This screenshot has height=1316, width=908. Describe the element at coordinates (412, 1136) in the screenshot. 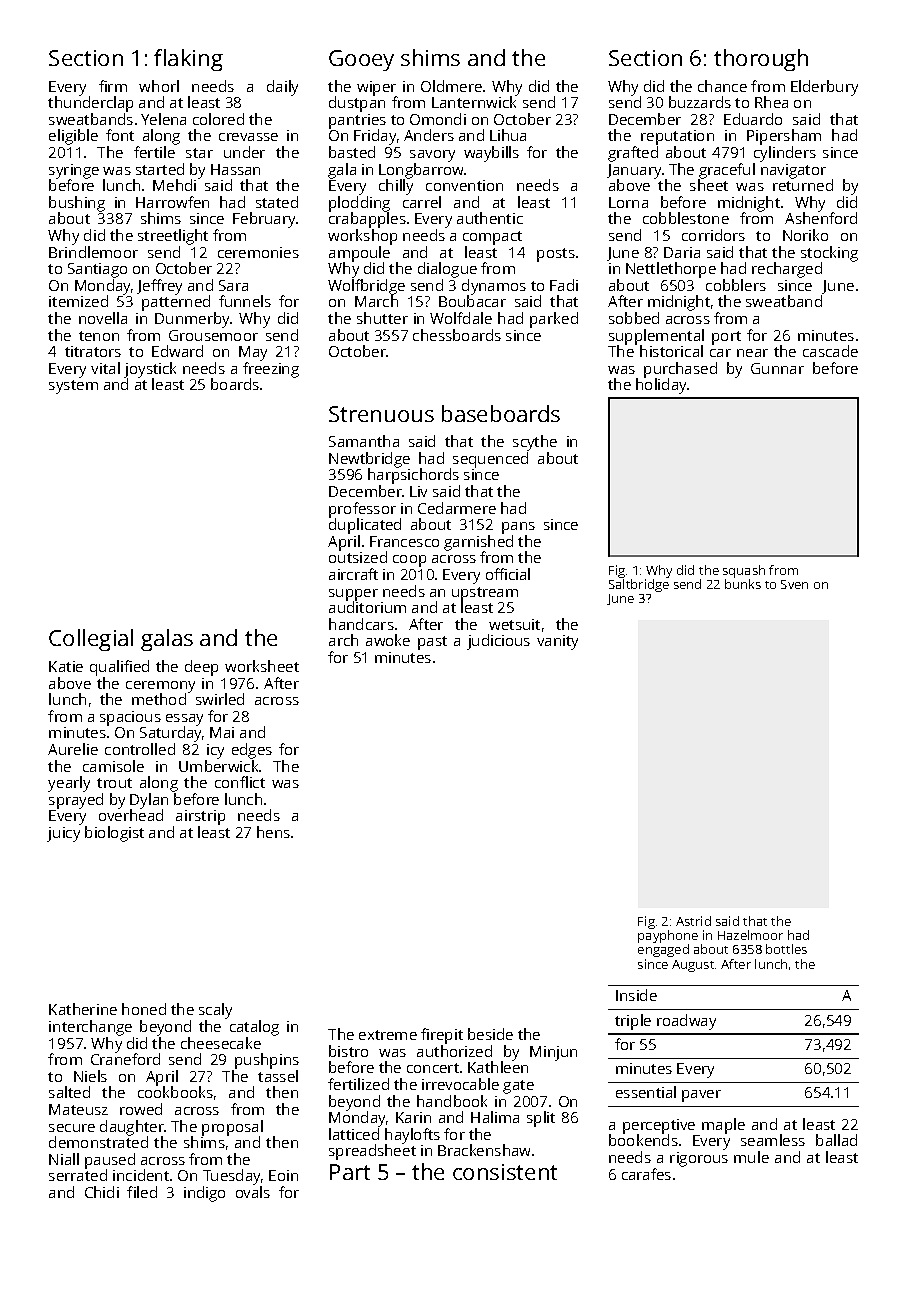

I see `haylofts` at that location.
